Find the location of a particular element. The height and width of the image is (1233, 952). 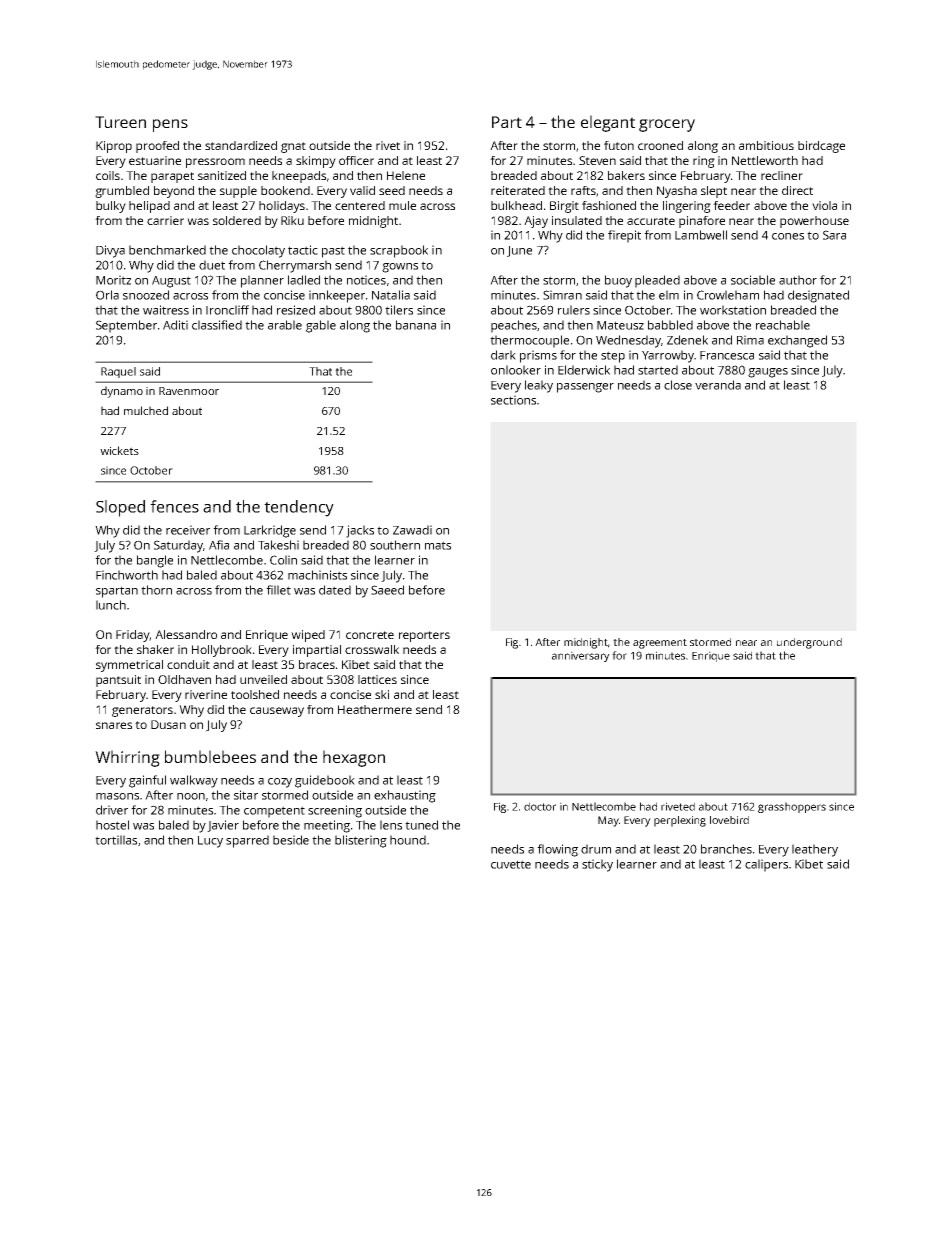

Orla is located at coordinates (107, 295).
